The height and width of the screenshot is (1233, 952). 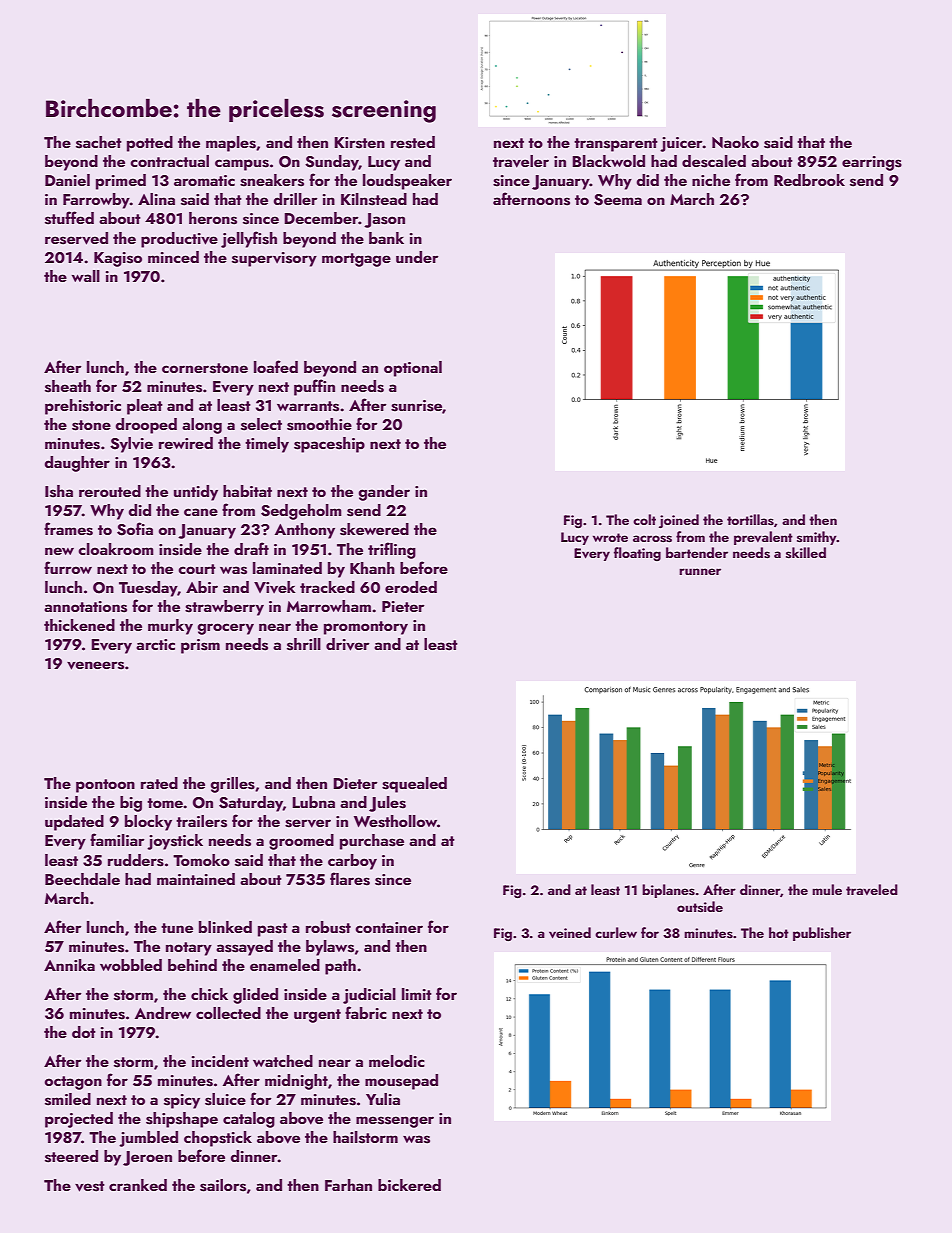 I want to click on Farhan, so click(x=348, y=1185).
